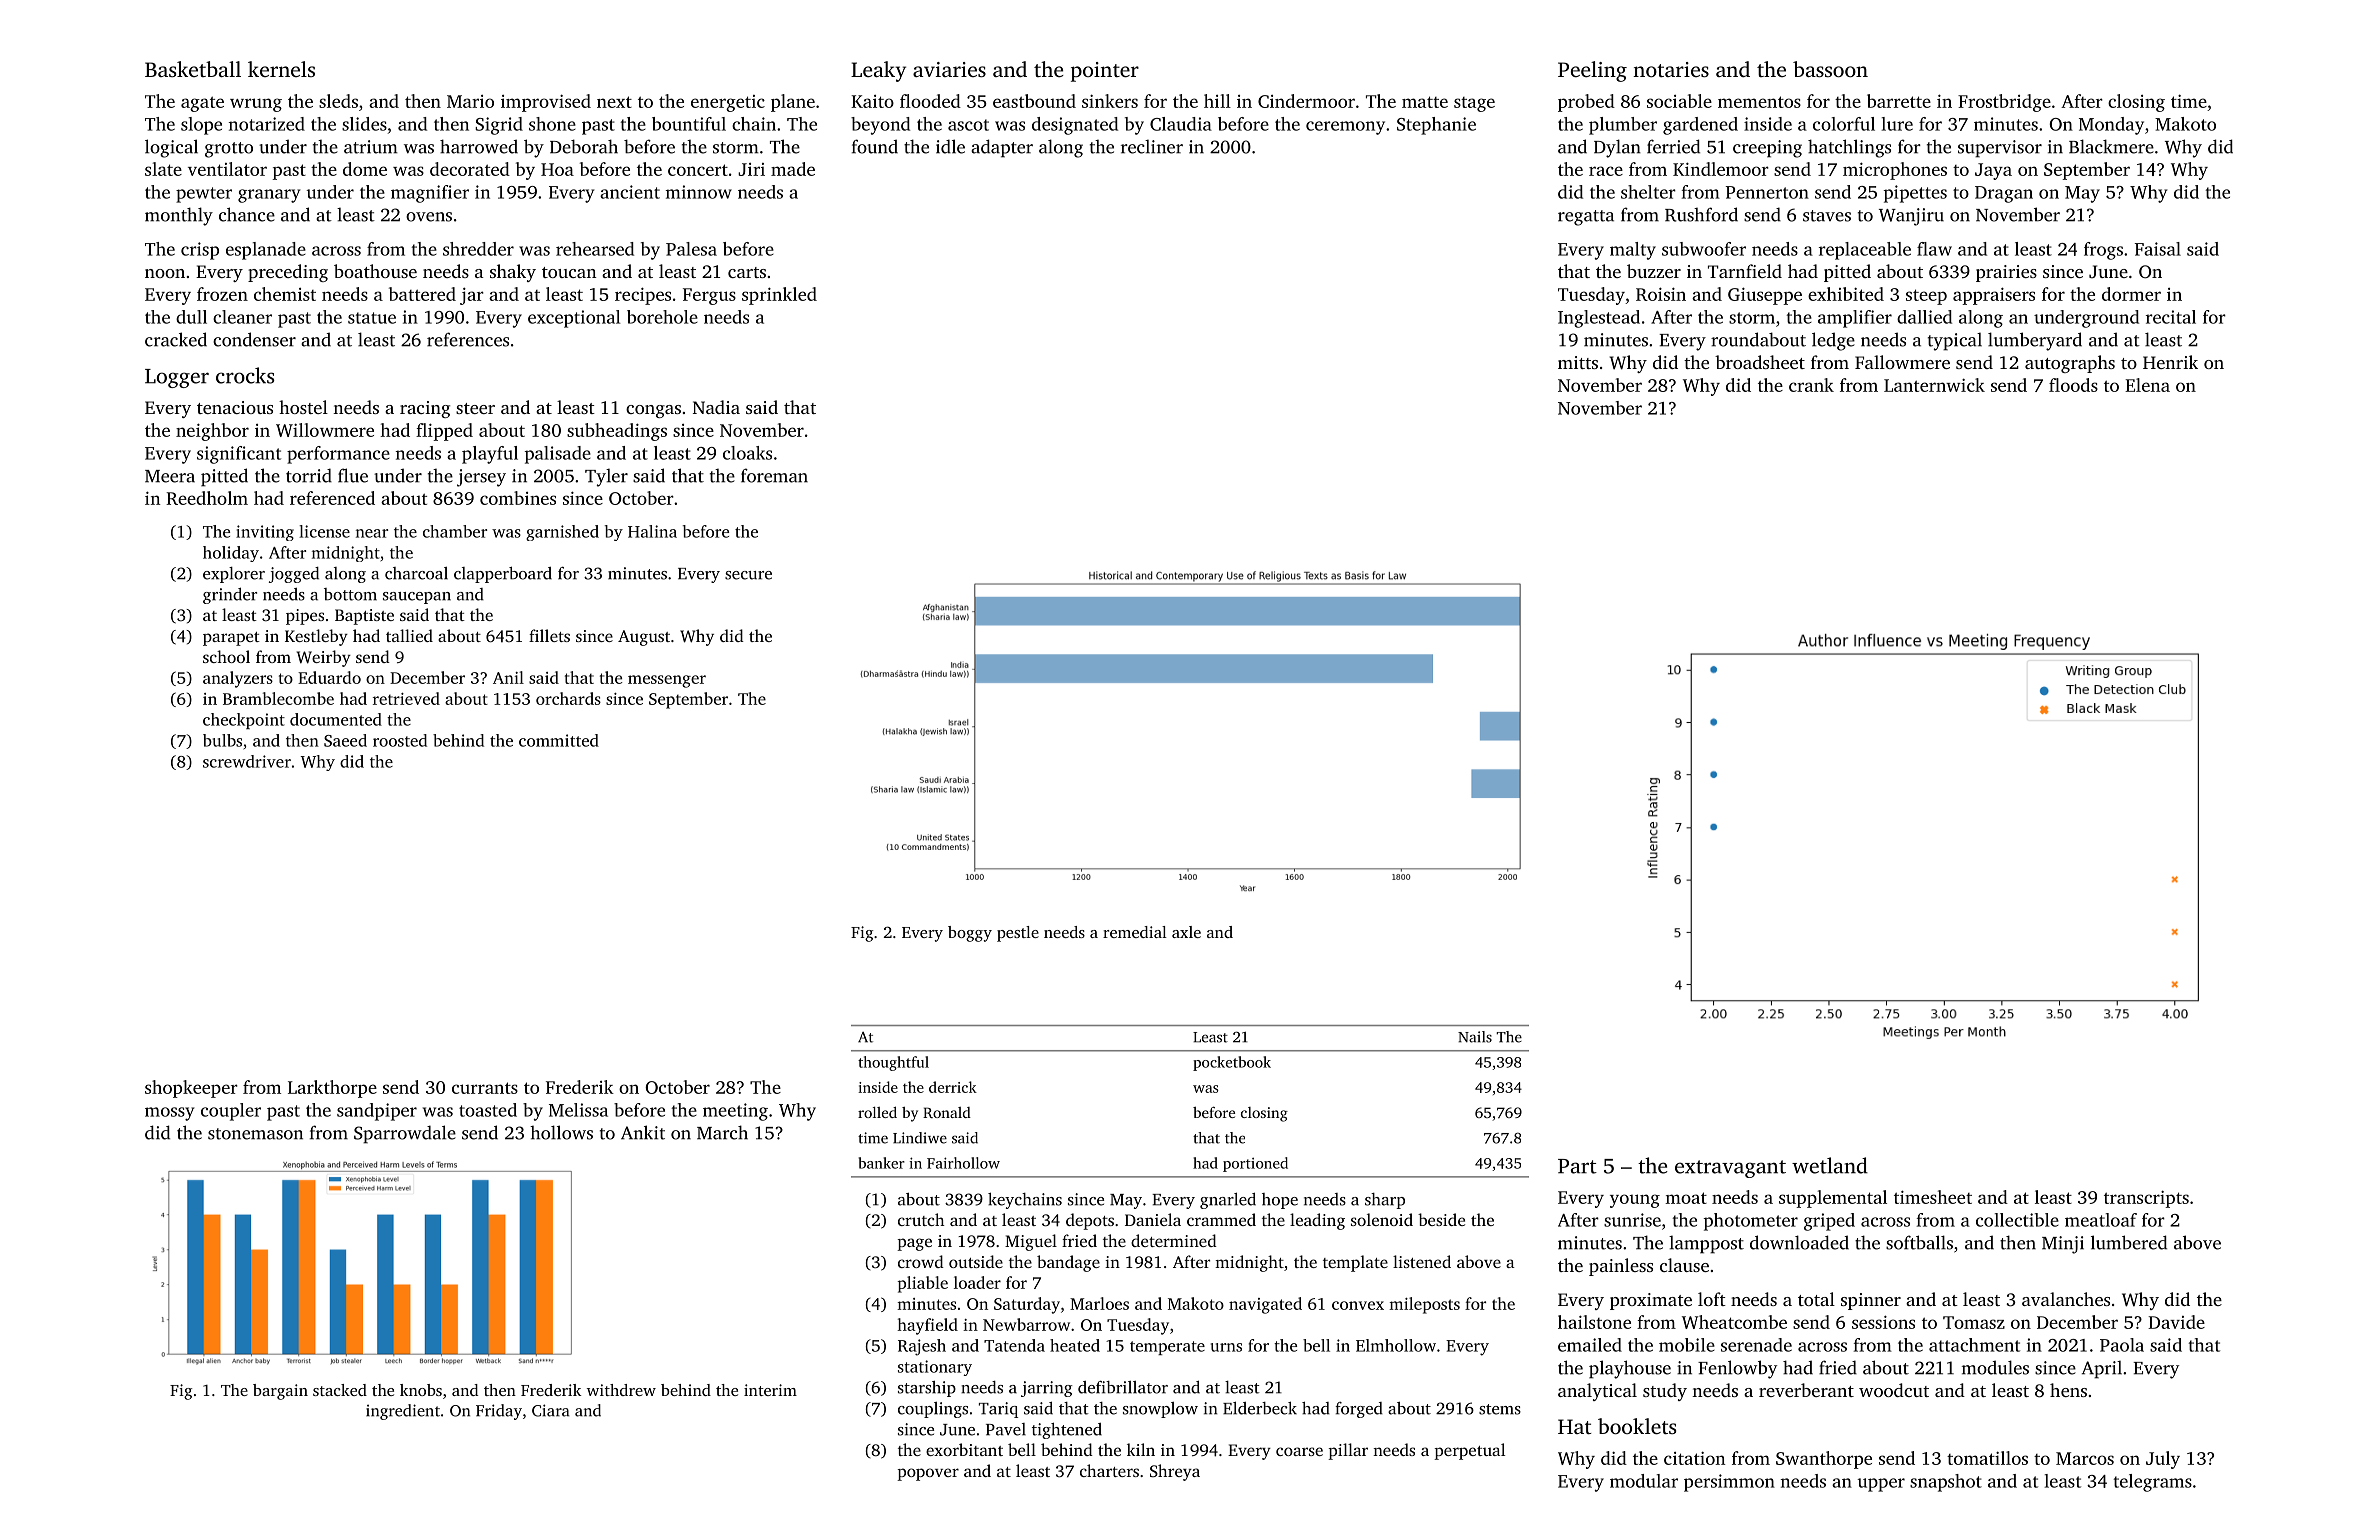 The image size is (2380, 1540). Describe the element at coordinates (1759, 102) in the page. I see `mementos` at that location.
